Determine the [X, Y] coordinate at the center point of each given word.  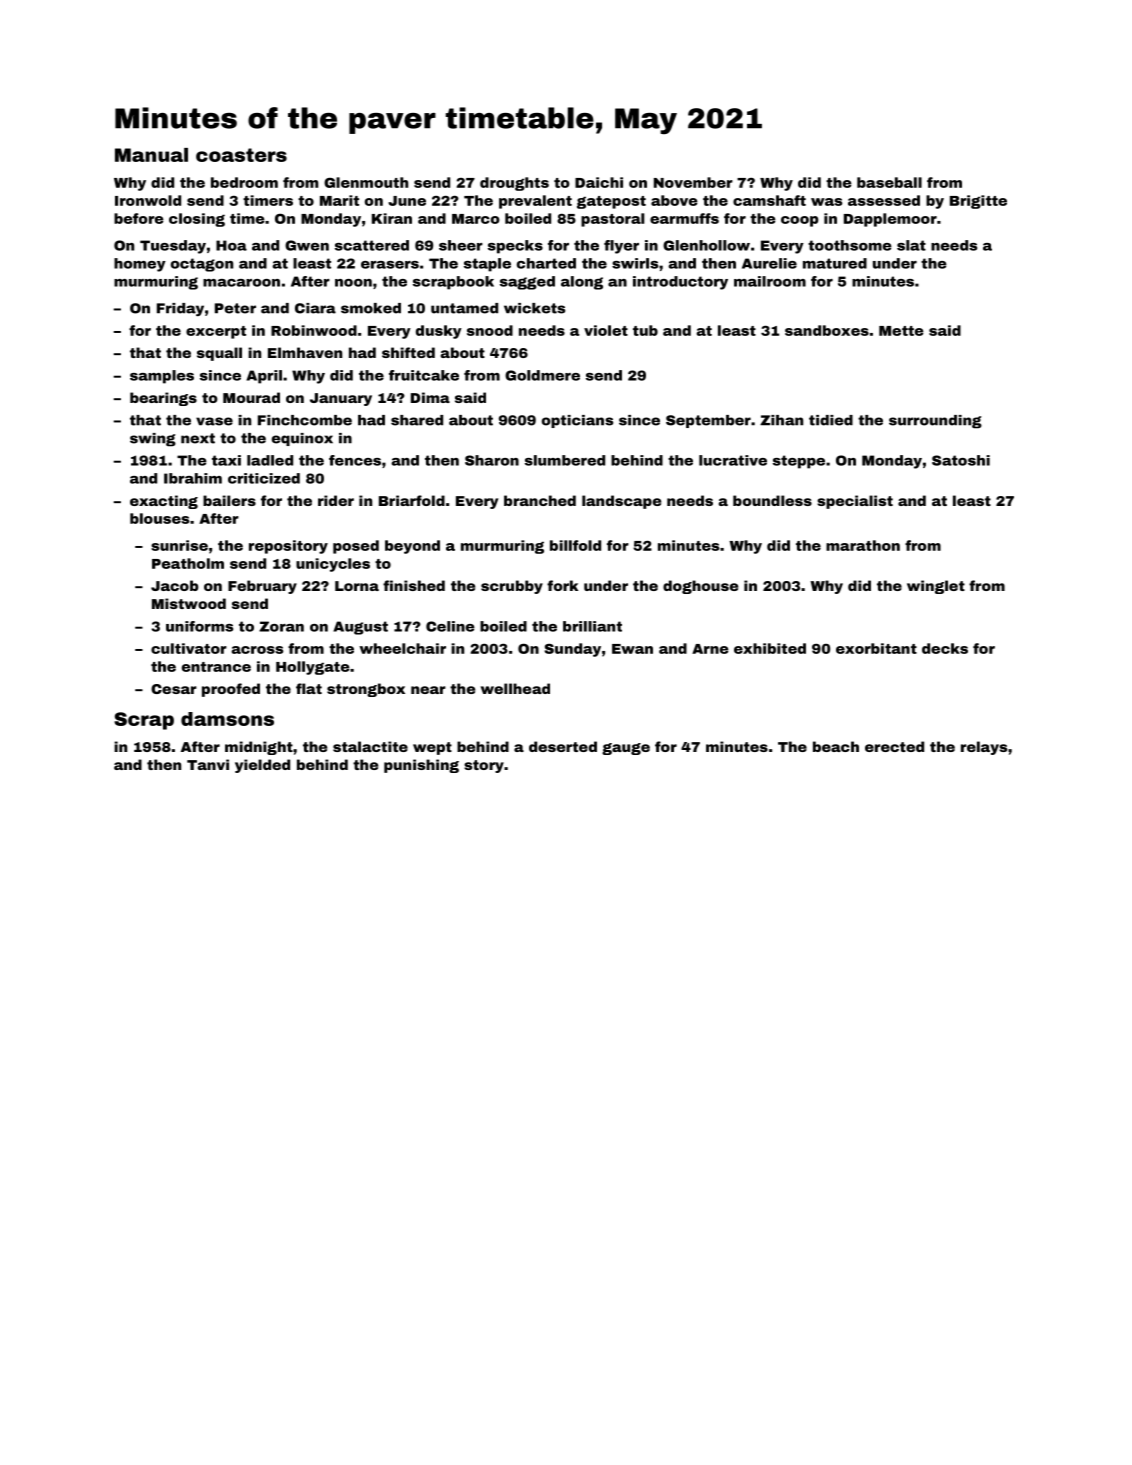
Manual [151, 155]
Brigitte [978, 202]
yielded [262, 766]
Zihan [781, 420]
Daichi [599, 182]
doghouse [700, 587]
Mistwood [189, 603]
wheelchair [402, 648]
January [341, 399]
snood [490, 330]
